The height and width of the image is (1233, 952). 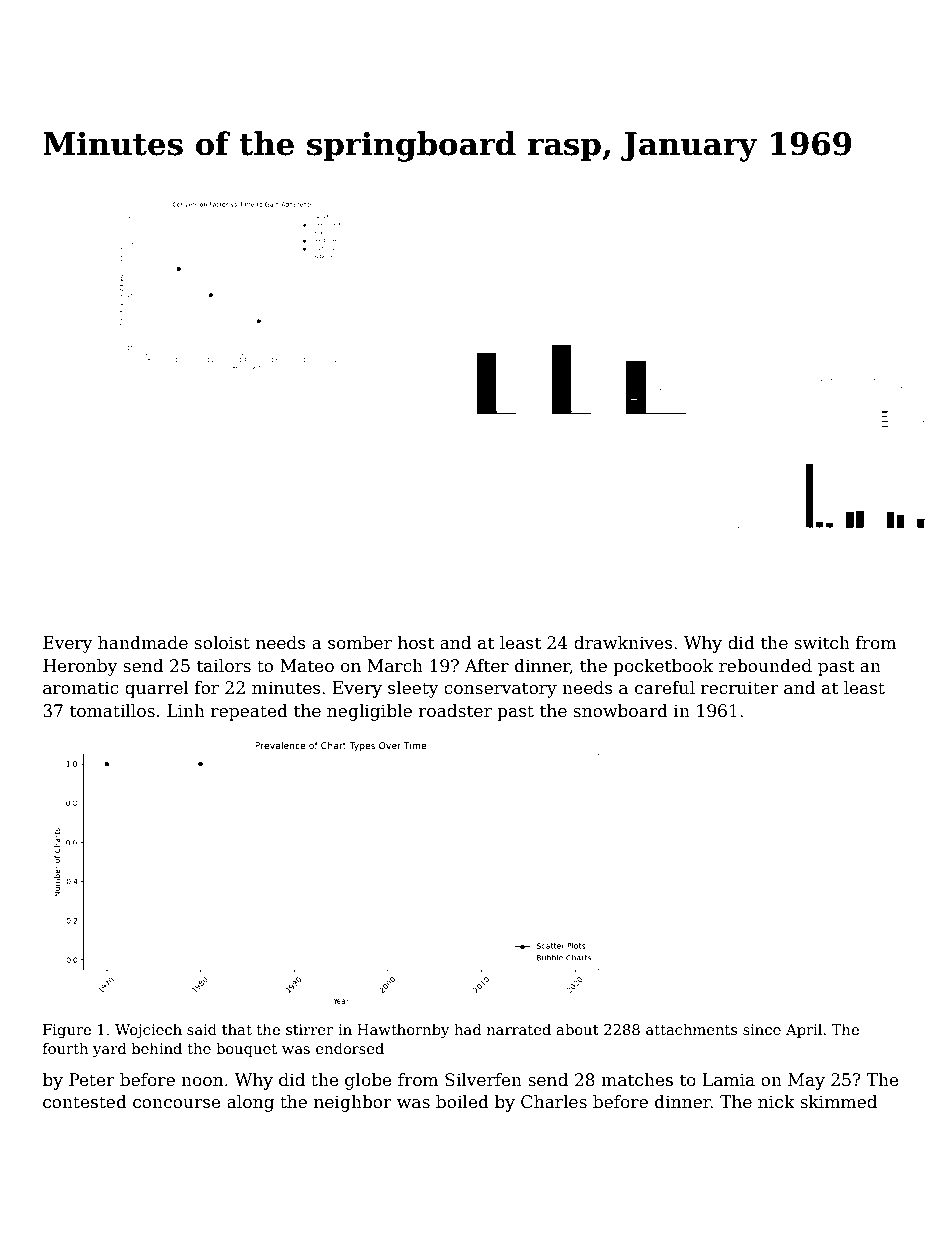 What do you see at coordinates (468, 1029) in the image?
I see `had` at bounding box center [468, 1029].
